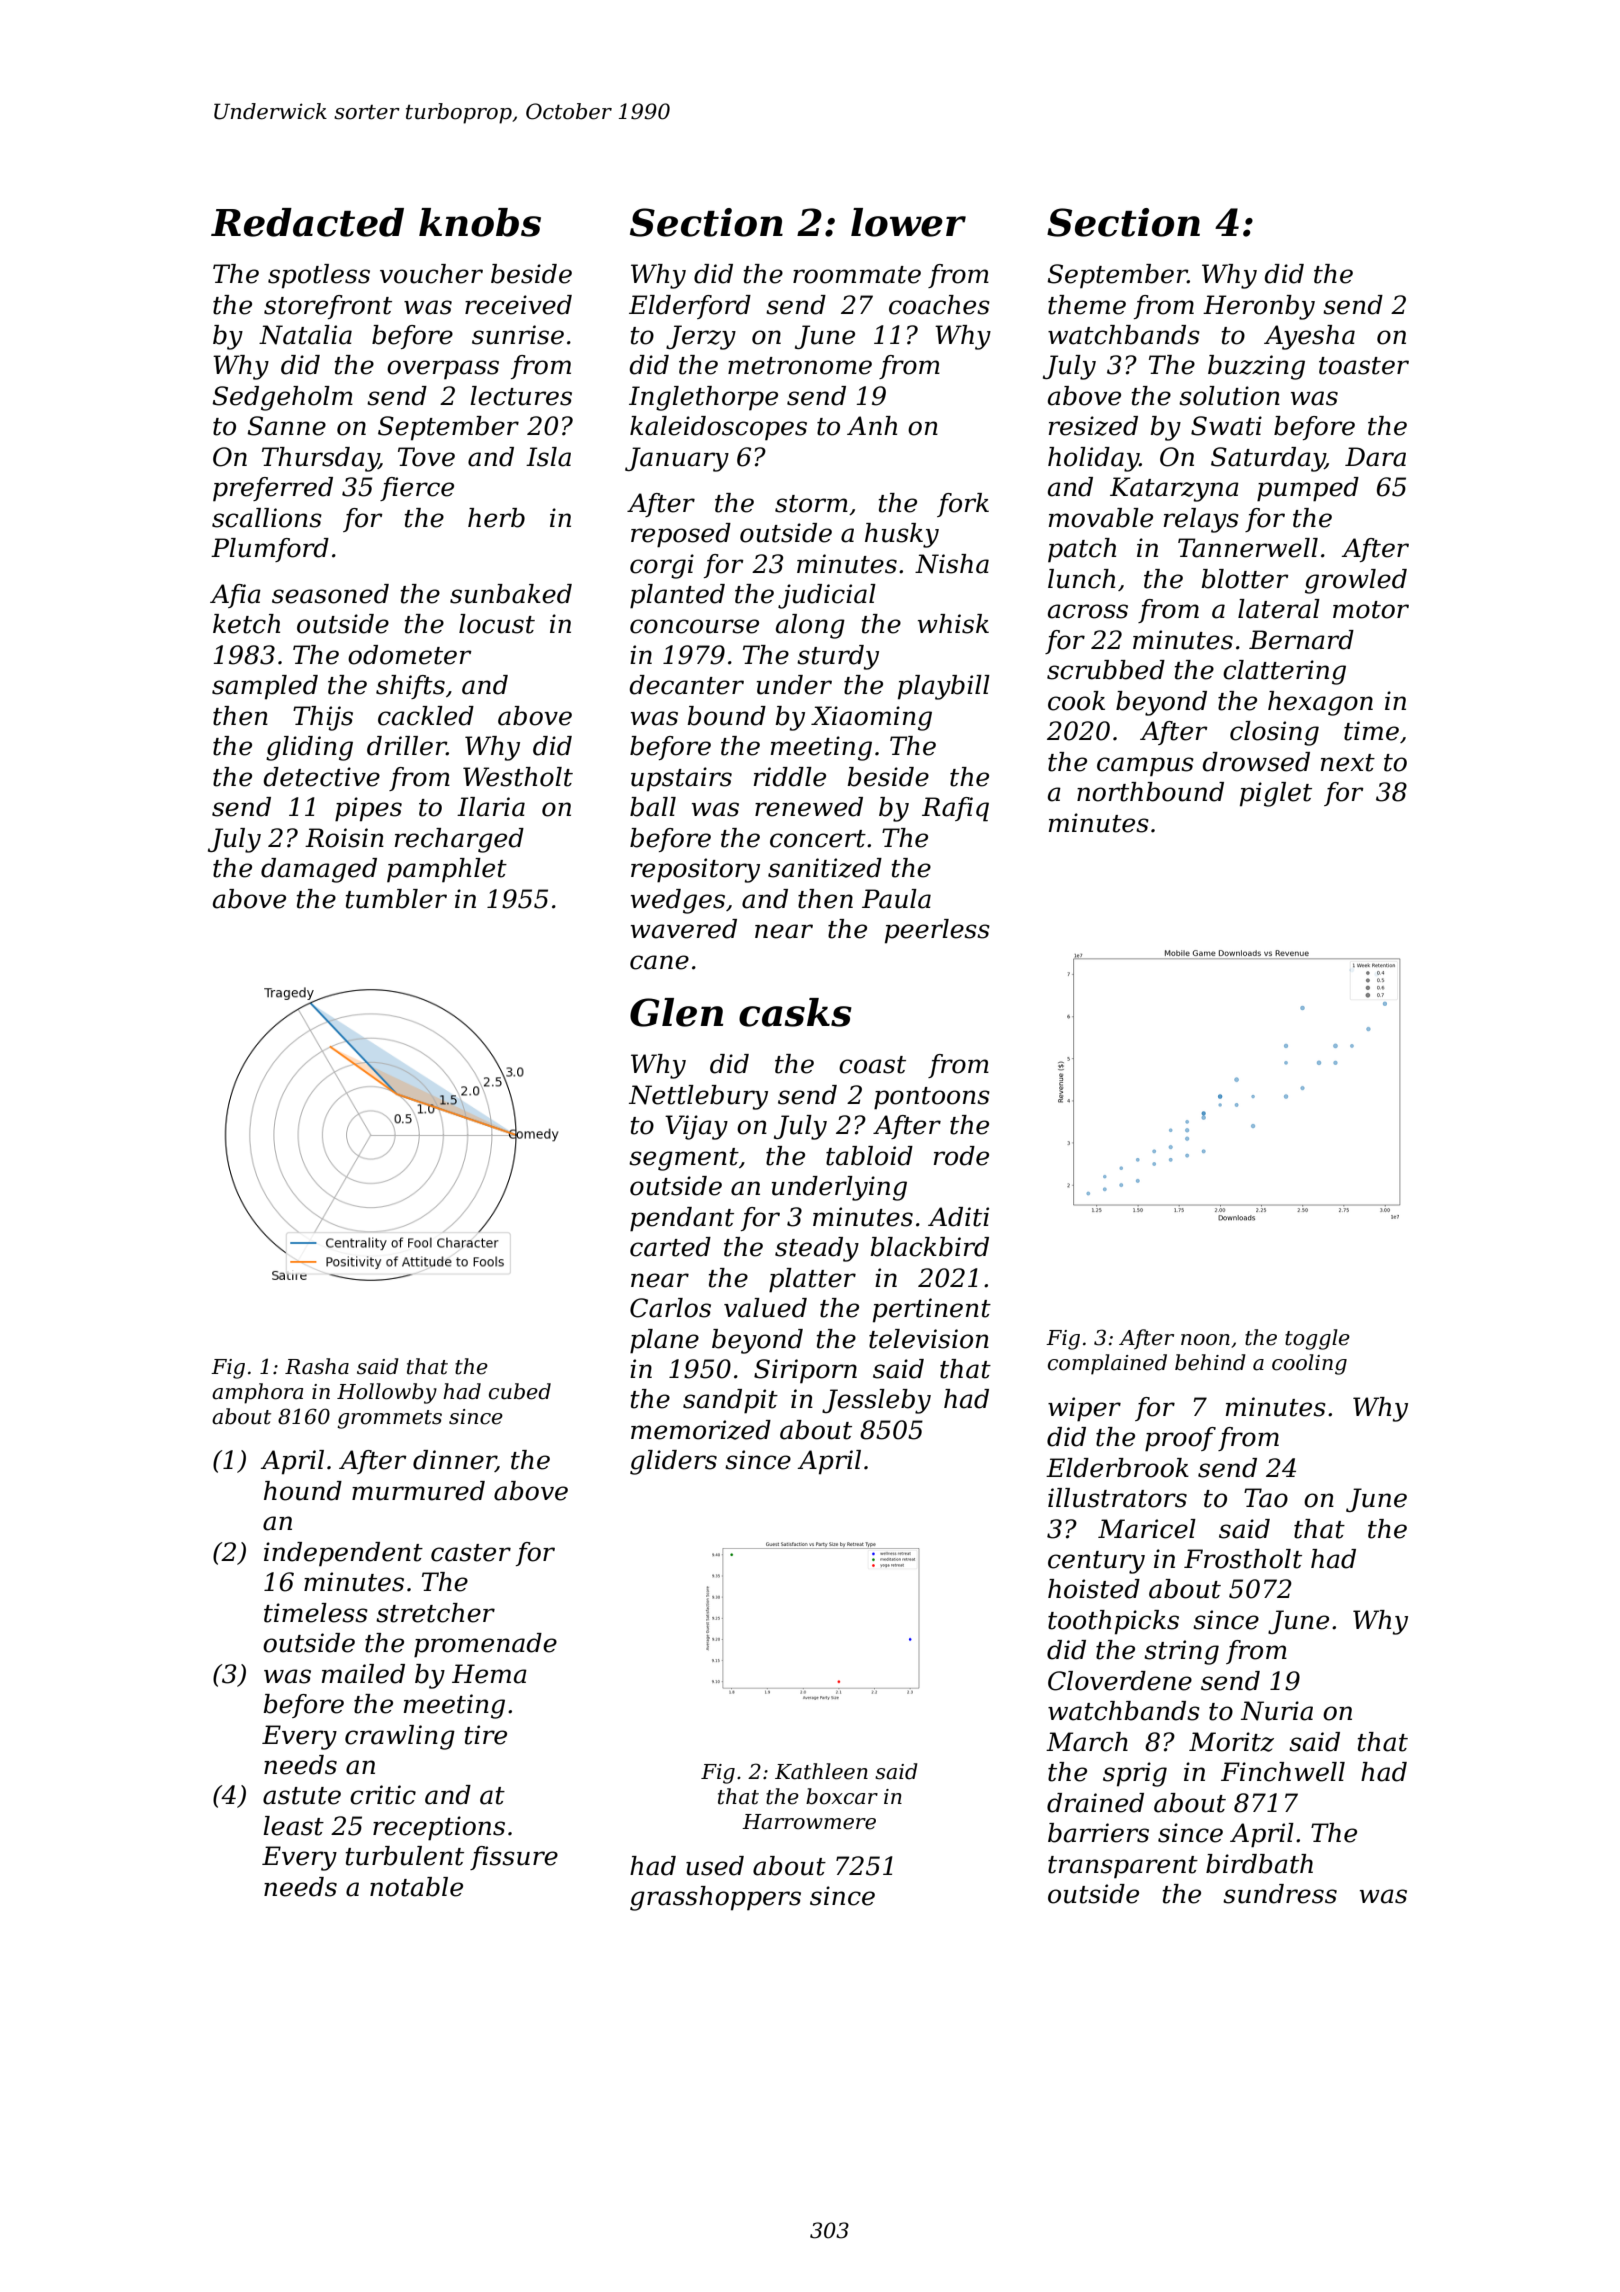 The image size is (1620, 2292). What do you see at coordinates (286, 426) in the page?
I see `Sanne` at bounding box center [286, 426].
